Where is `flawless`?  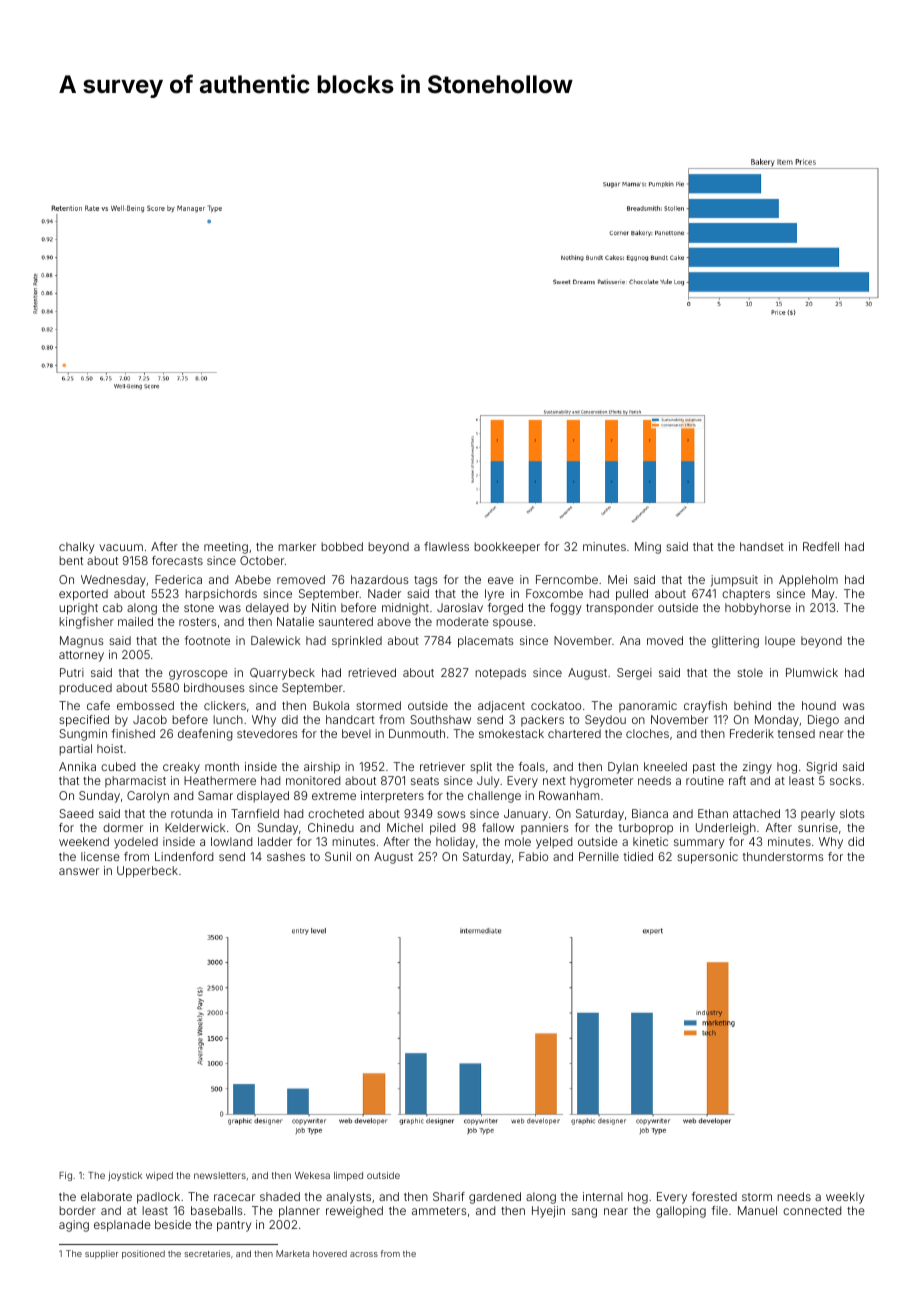
flawless is located at coordinates (446, 546).
